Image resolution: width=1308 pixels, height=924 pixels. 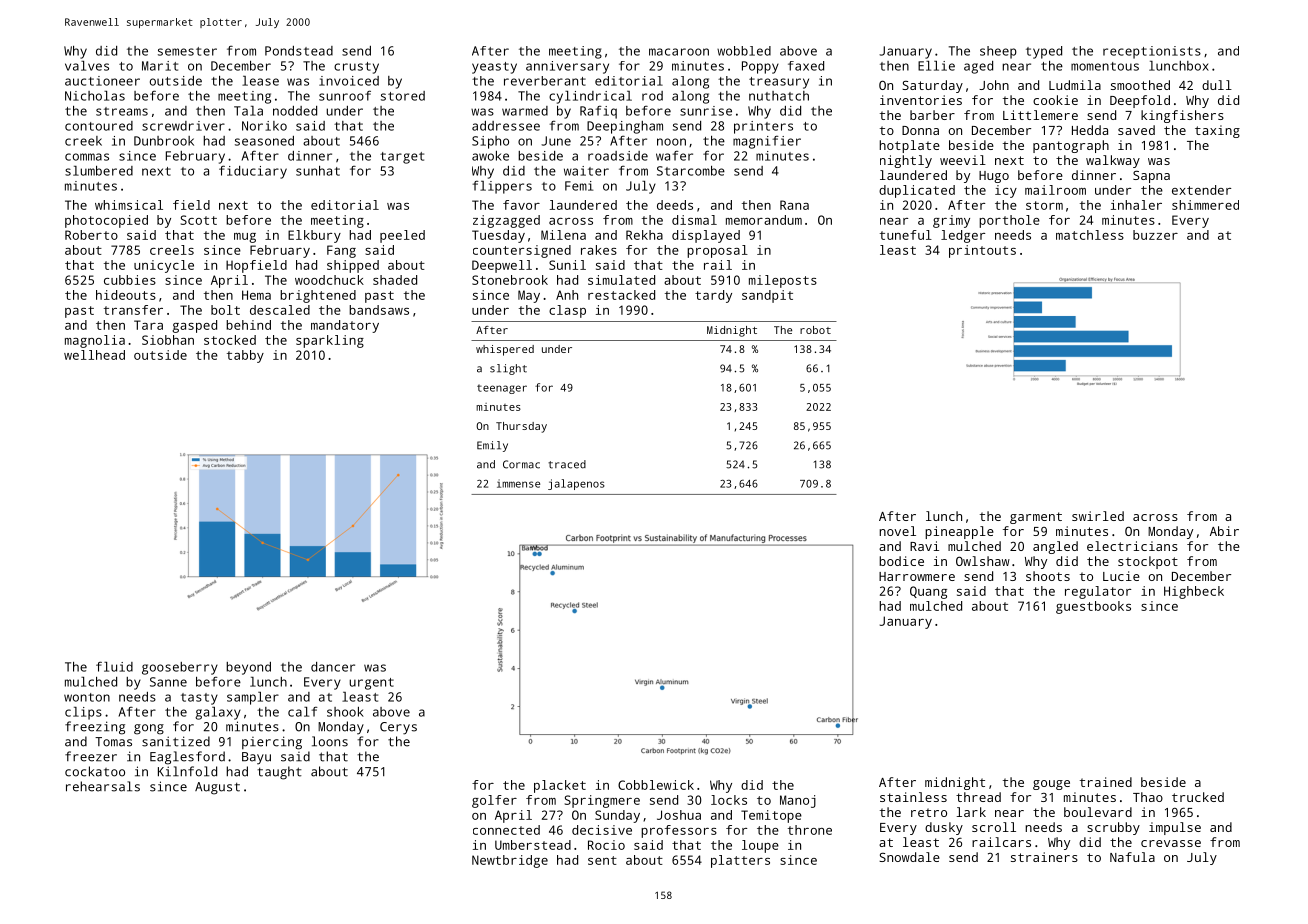 I want to click on typed, so click(x=1044, y=52).
